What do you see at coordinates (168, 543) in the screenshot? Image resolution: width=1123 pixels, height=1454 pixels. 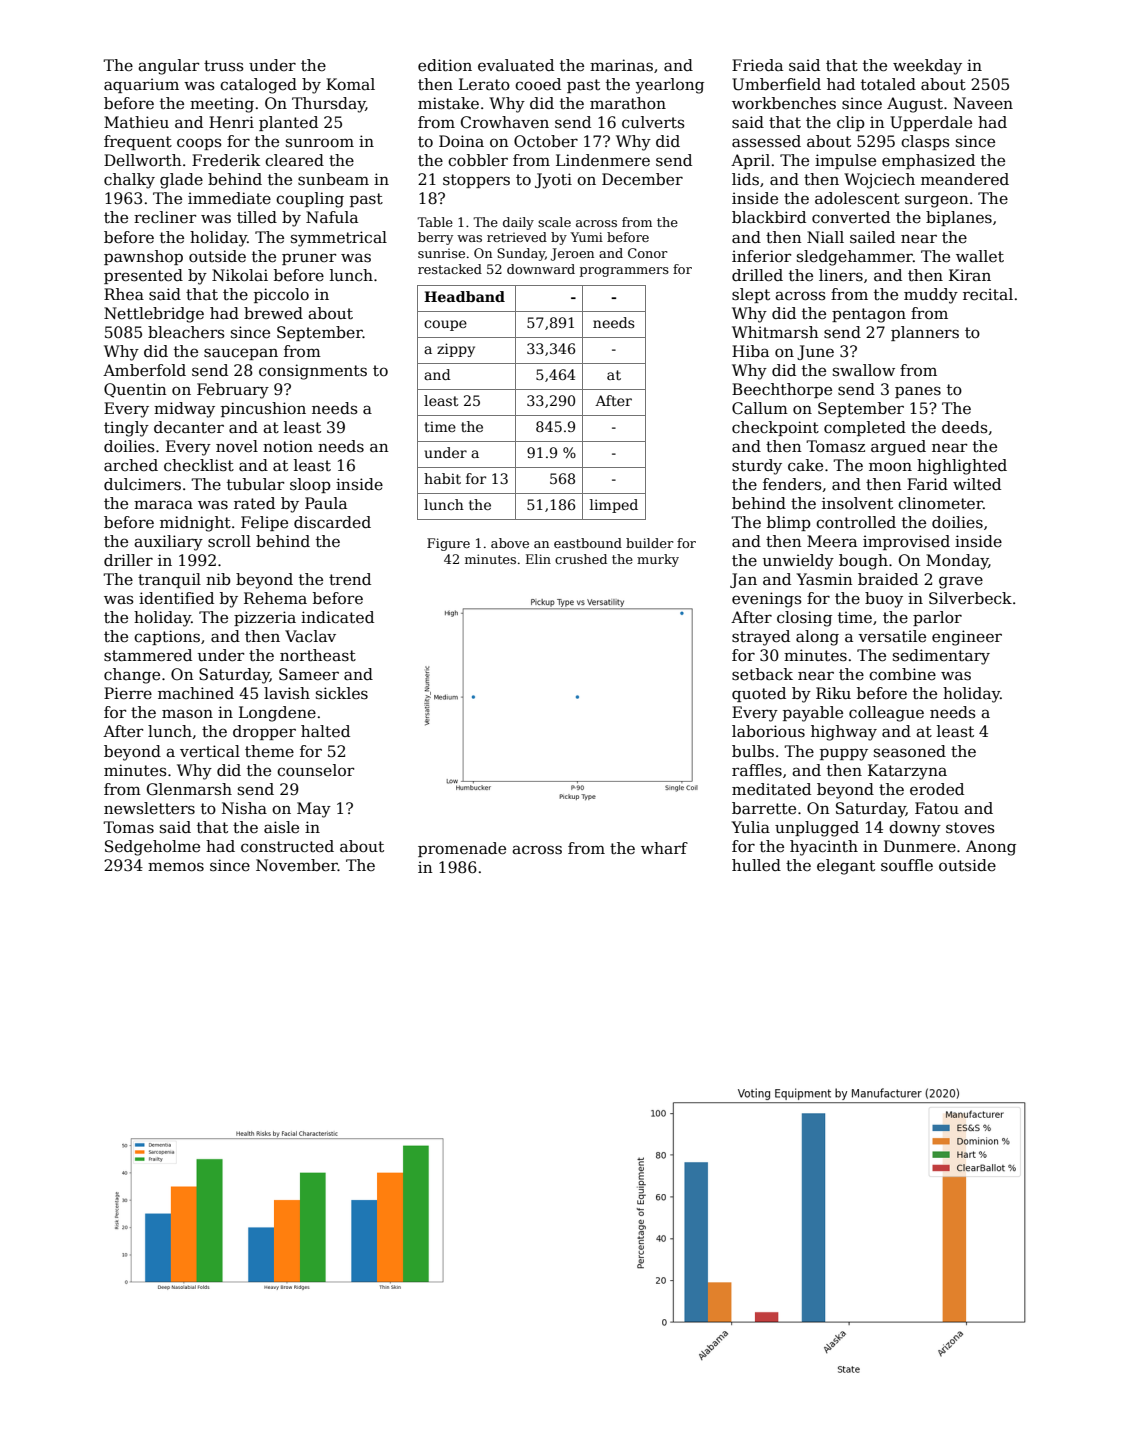 I see `auxiliary` at bounding box center [168, 543].
